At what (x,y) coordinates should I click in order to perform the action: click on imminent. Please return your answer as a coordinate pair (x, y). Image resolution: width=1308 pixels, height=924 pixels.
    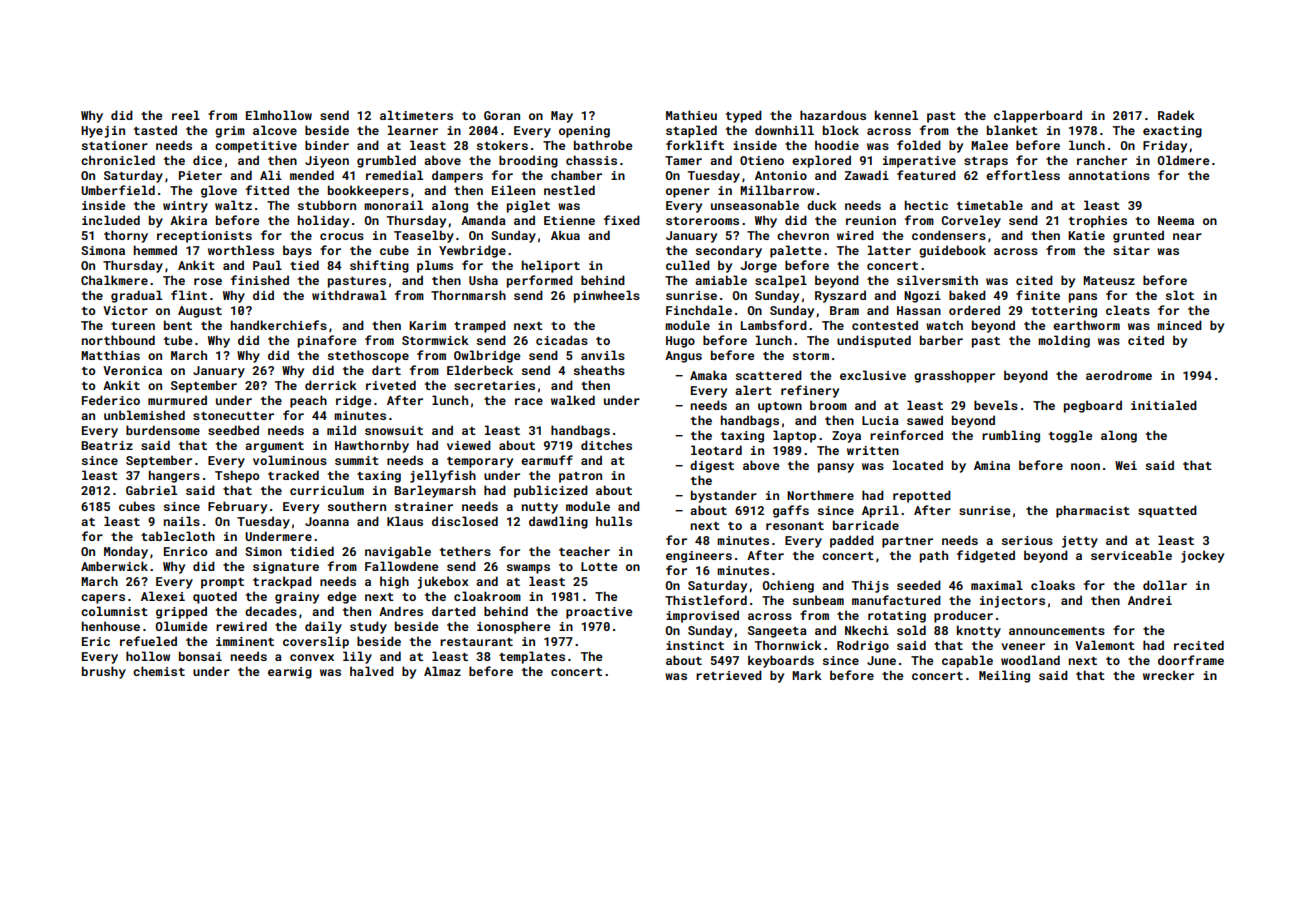
    Looking at the image, I should click on (245, 641).
